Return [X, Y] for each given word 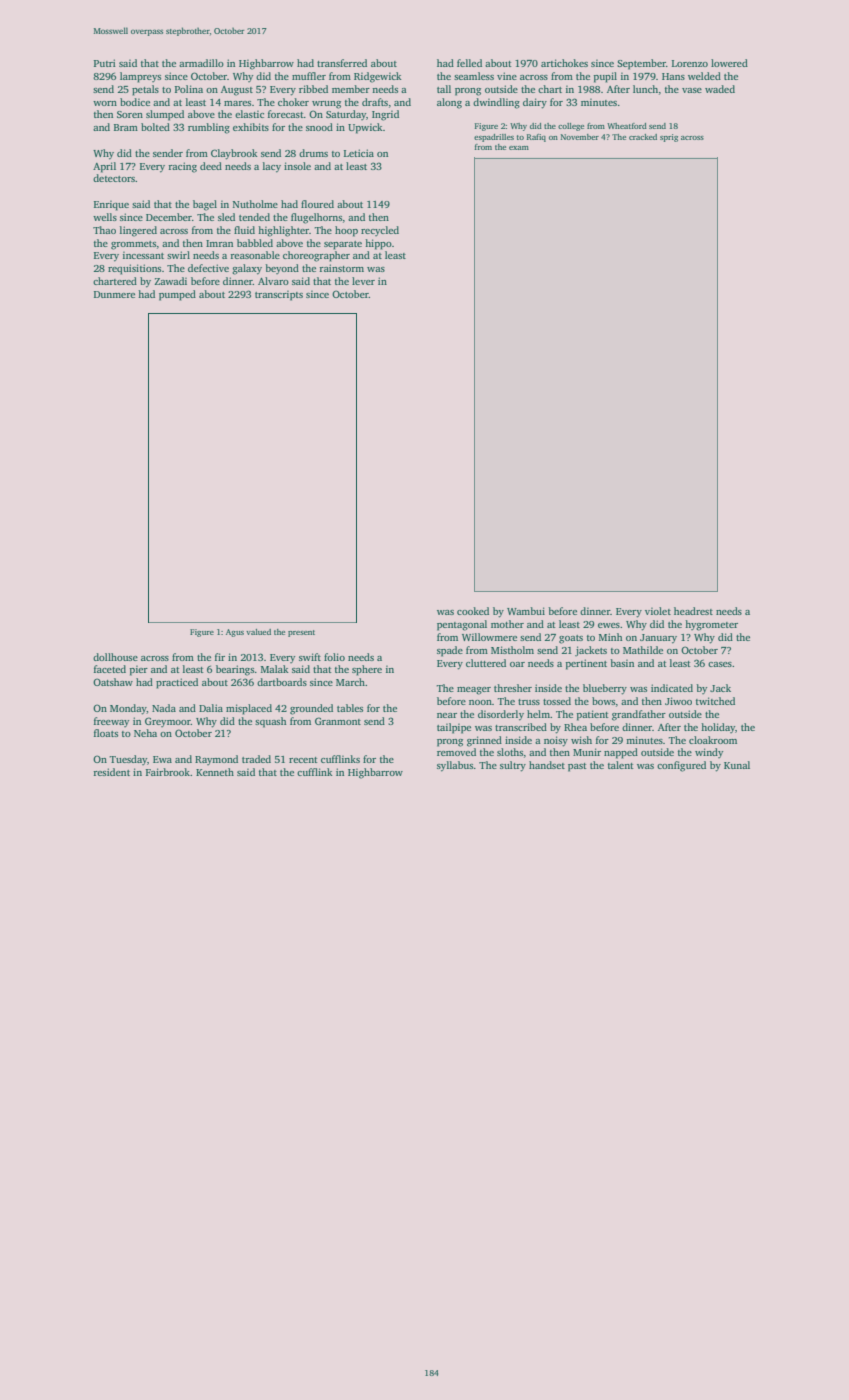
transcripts [279, 296]
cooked [473, 611]
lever [363, 281]
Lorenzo [690, 63]
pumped [177, 295]
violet [658, 611]
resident [112, 772]
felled [469, 63]
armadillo [201, 63]
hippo [378, 244]
